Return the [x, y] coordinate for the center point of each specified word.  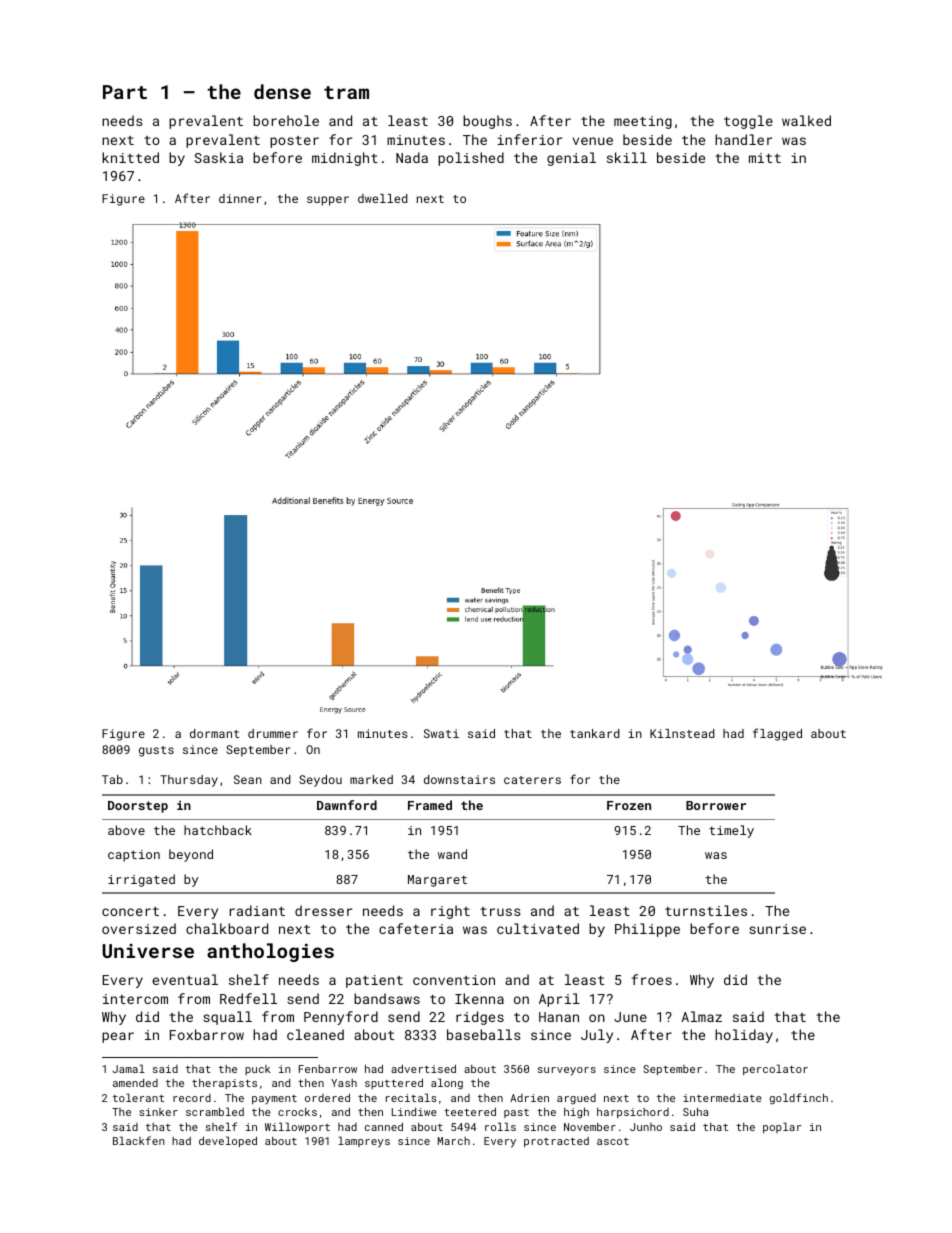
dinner [240, 198]
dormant [214, 733]
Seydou [320, 781]
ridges [480, 1018]
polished [471, 159]
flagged [777, 734]
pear [118, 1037]
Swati [441, 733]
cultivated [538, 928]
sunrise [777, 929]
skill [627, 157]
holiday [744, 1036]
